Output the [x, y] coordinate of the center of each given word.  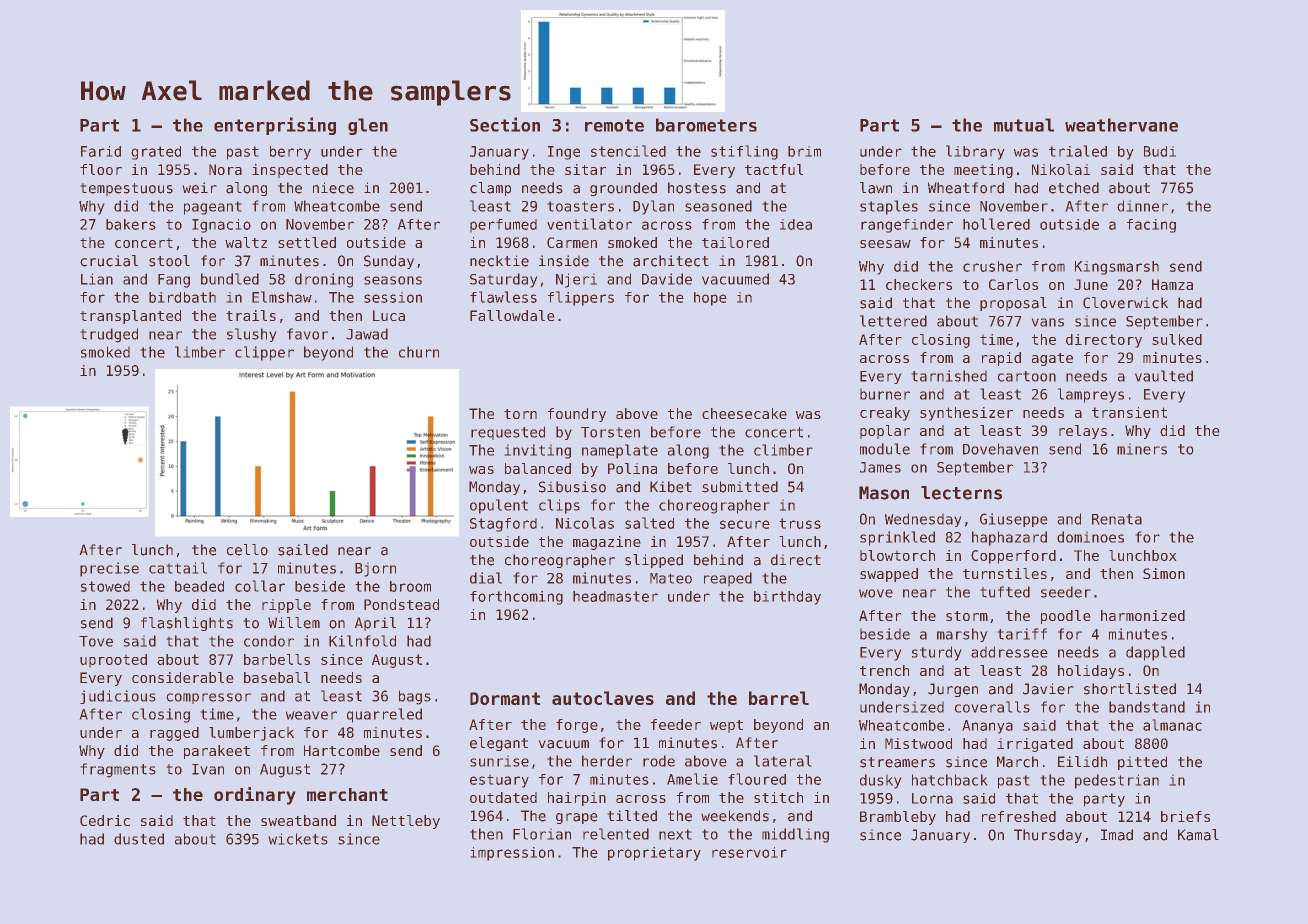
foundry [577, 415]
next [675, 834]
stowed [105, 586]
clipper [264, 353]
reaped [728, 579]
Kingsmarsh [1117, 268]
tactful [774, 169]
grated [156, 153]
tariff [1022, 634]
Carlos [1013, 284]
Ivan [208, 769]
